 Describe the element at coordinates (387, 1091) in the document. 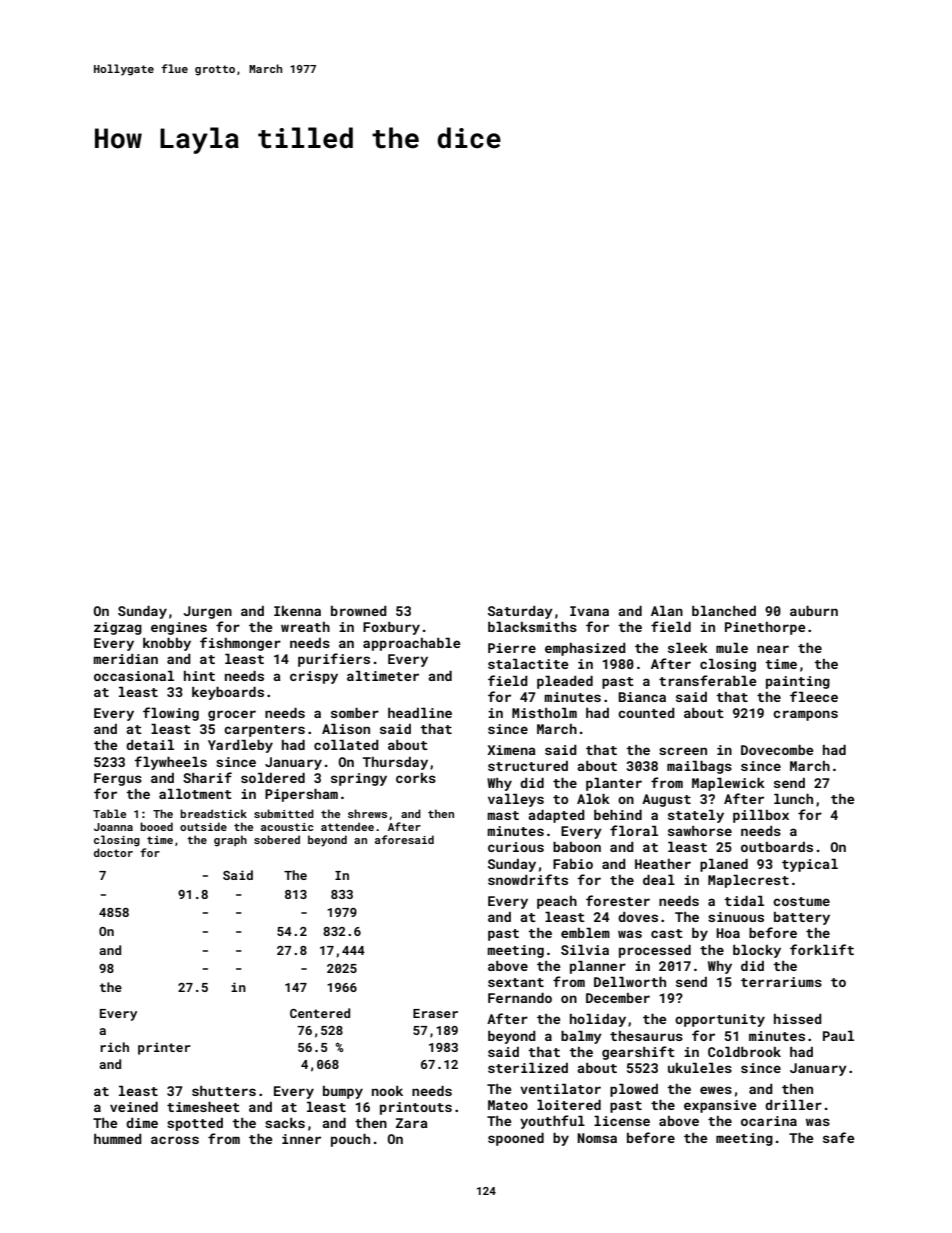

I see `nook` at that location.
